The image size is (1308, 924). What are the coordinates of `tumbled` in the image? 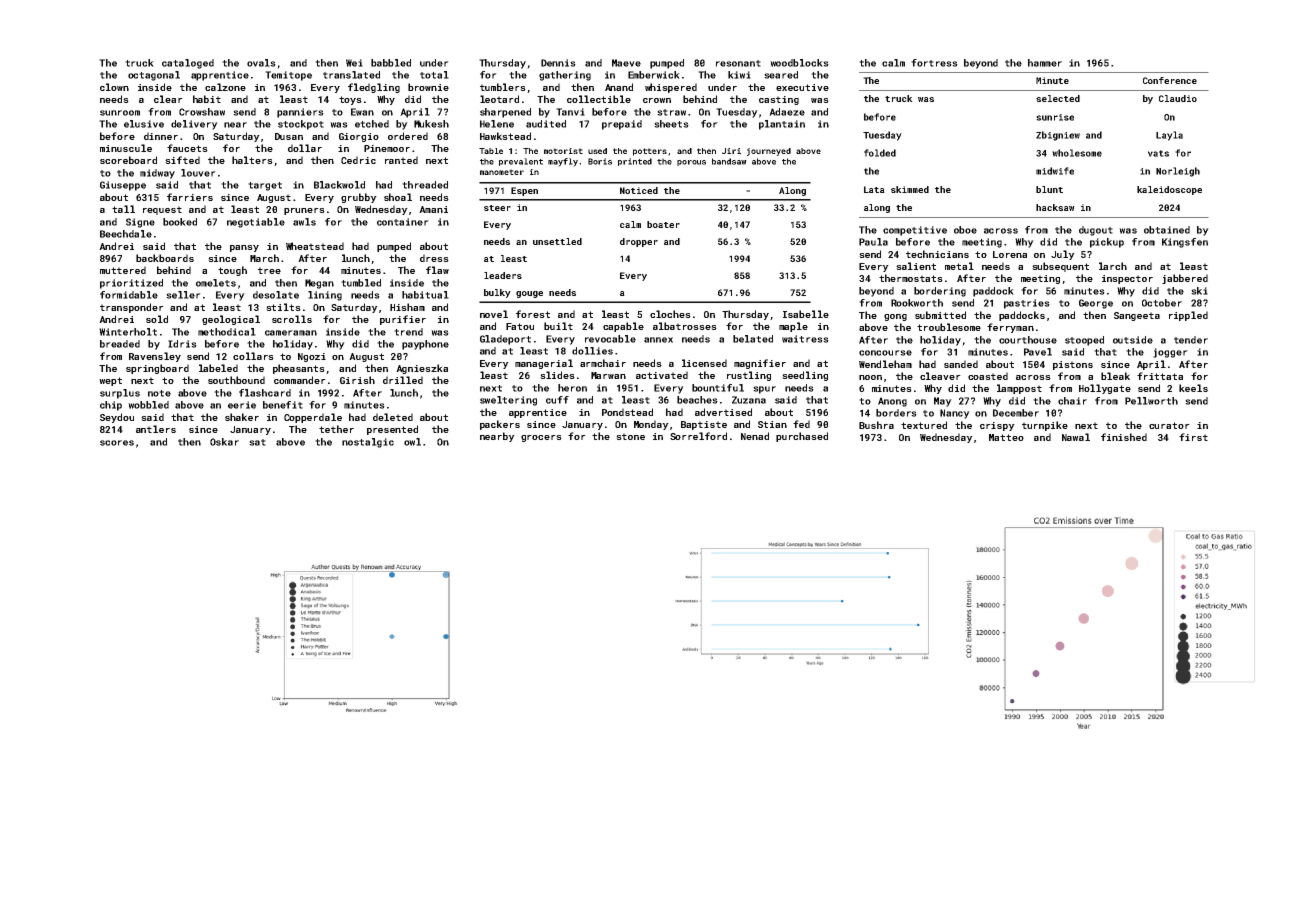 It's located at (361, 283).
